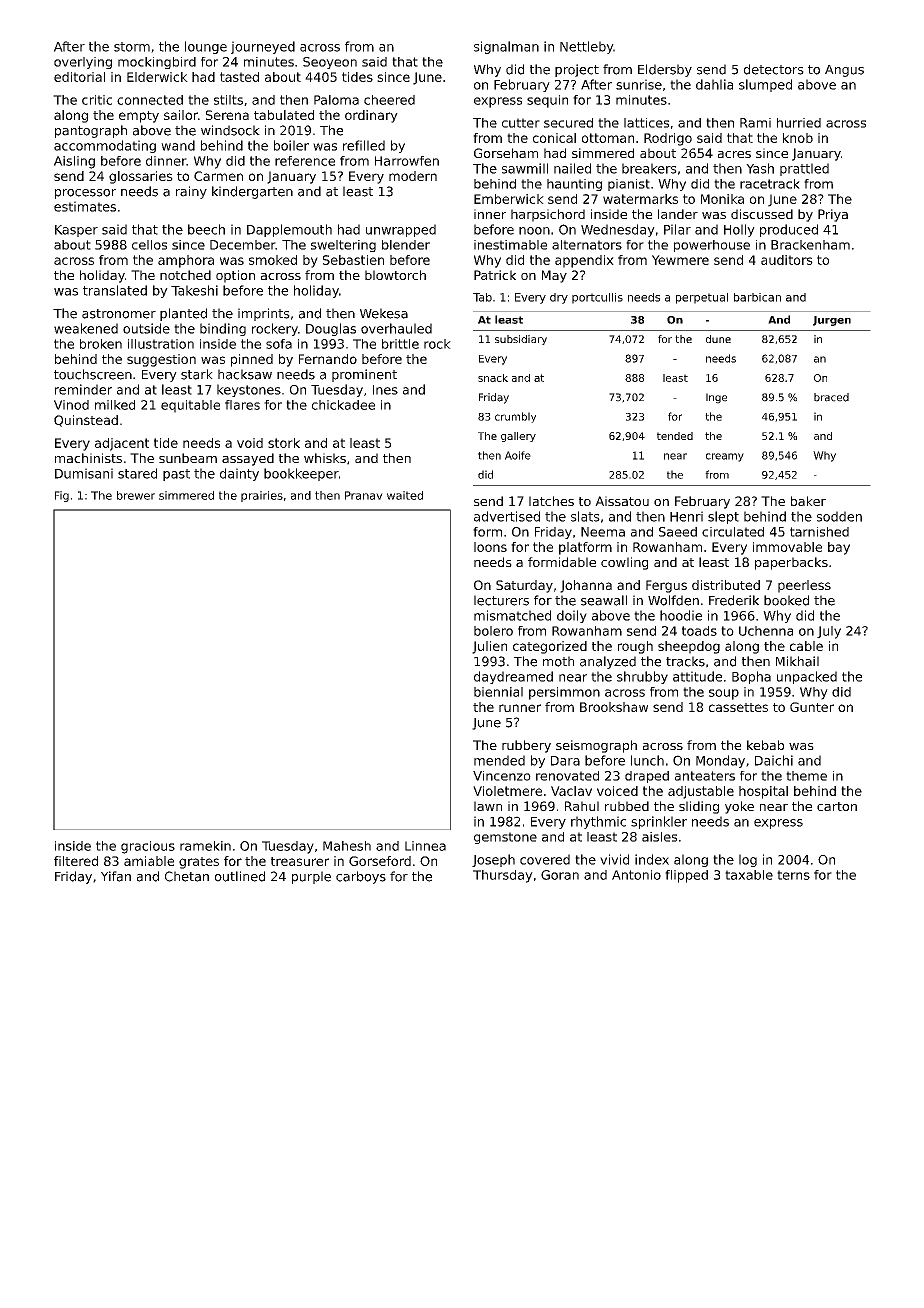  Describe the element at coordinates (389, 100) in the screenshot. I see `cheered` at that location.
